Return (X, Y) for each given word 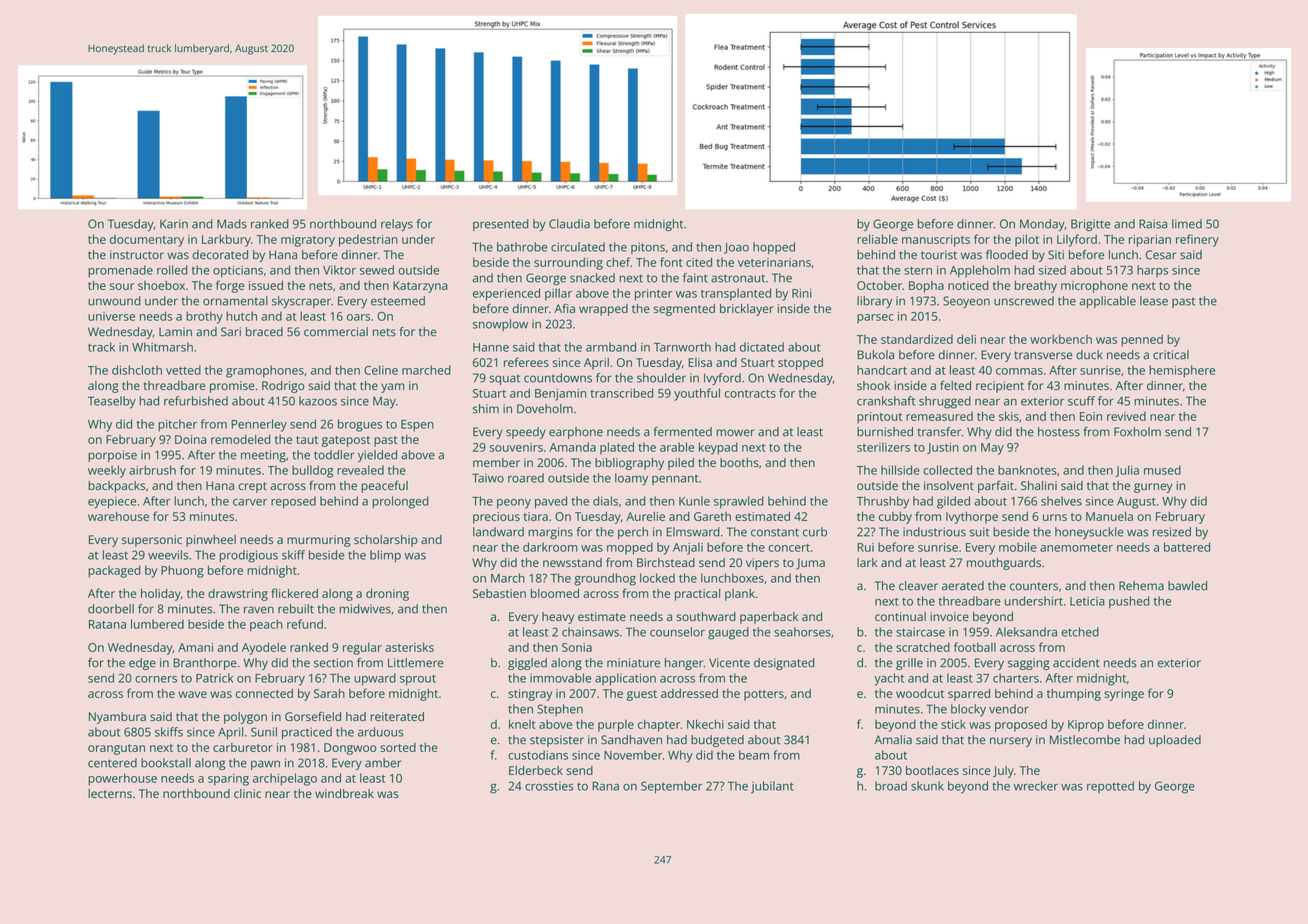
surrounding (568, 263)
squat (504, 380)
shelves (1061, 501)
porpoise (112, 456)
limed (1187, 224)
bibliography (629, 464)
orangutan (116, 749)
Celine (381, 370)
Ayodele (264, 648)
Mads (232, 224)
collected (947, 470)
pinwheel (211, 541)
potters (764, 695)
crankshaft (886, 401)
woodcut (920, 693)
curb (815, 532)
